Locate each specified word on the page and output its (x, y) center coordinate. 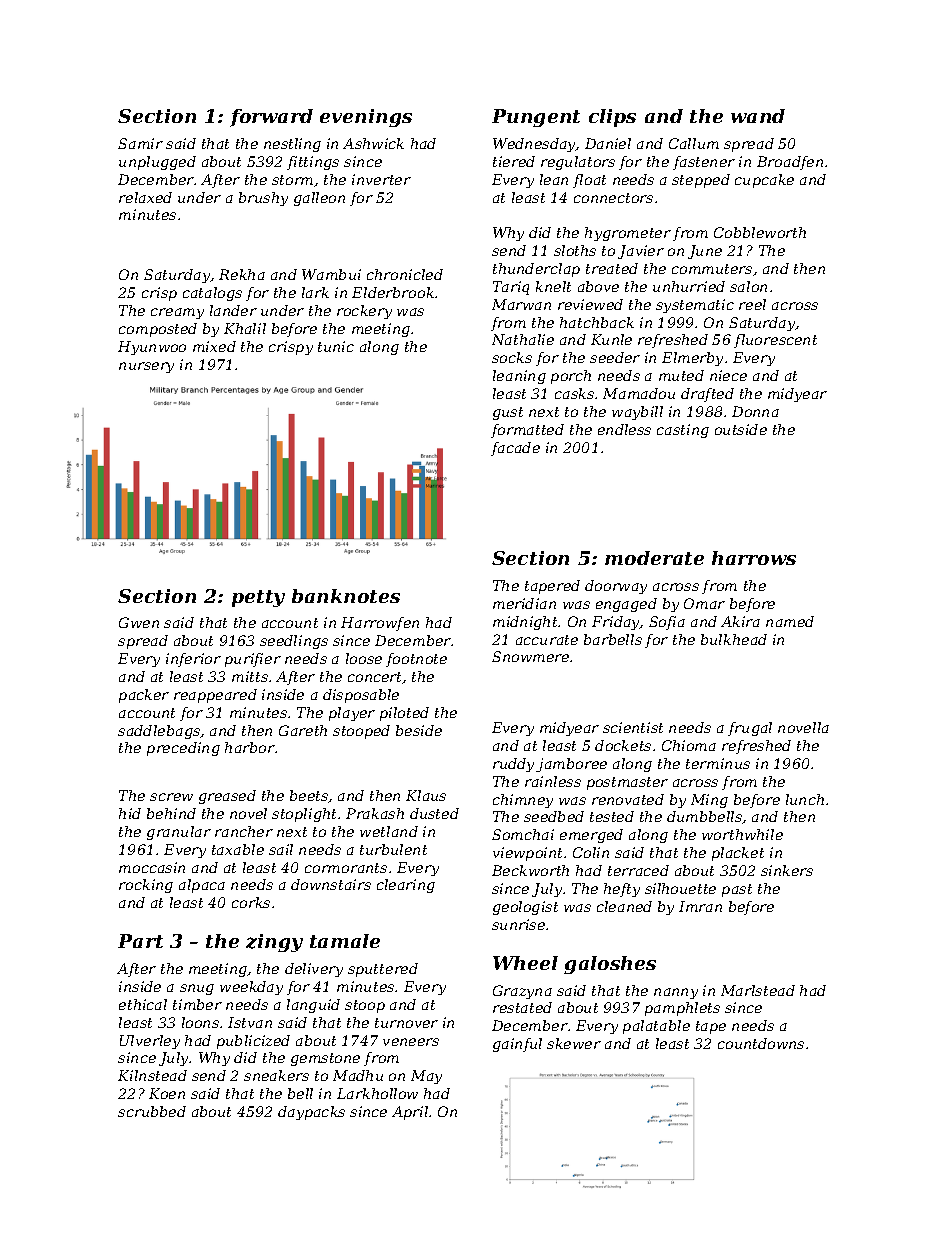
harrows (754, 558)
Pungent (536, 118)
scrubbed (152, 1111)
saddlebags (159, 732)
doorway (616, 587)
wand (758, 116)
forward (271, 118)
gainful (517, 1045)
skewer (574, 1043)
